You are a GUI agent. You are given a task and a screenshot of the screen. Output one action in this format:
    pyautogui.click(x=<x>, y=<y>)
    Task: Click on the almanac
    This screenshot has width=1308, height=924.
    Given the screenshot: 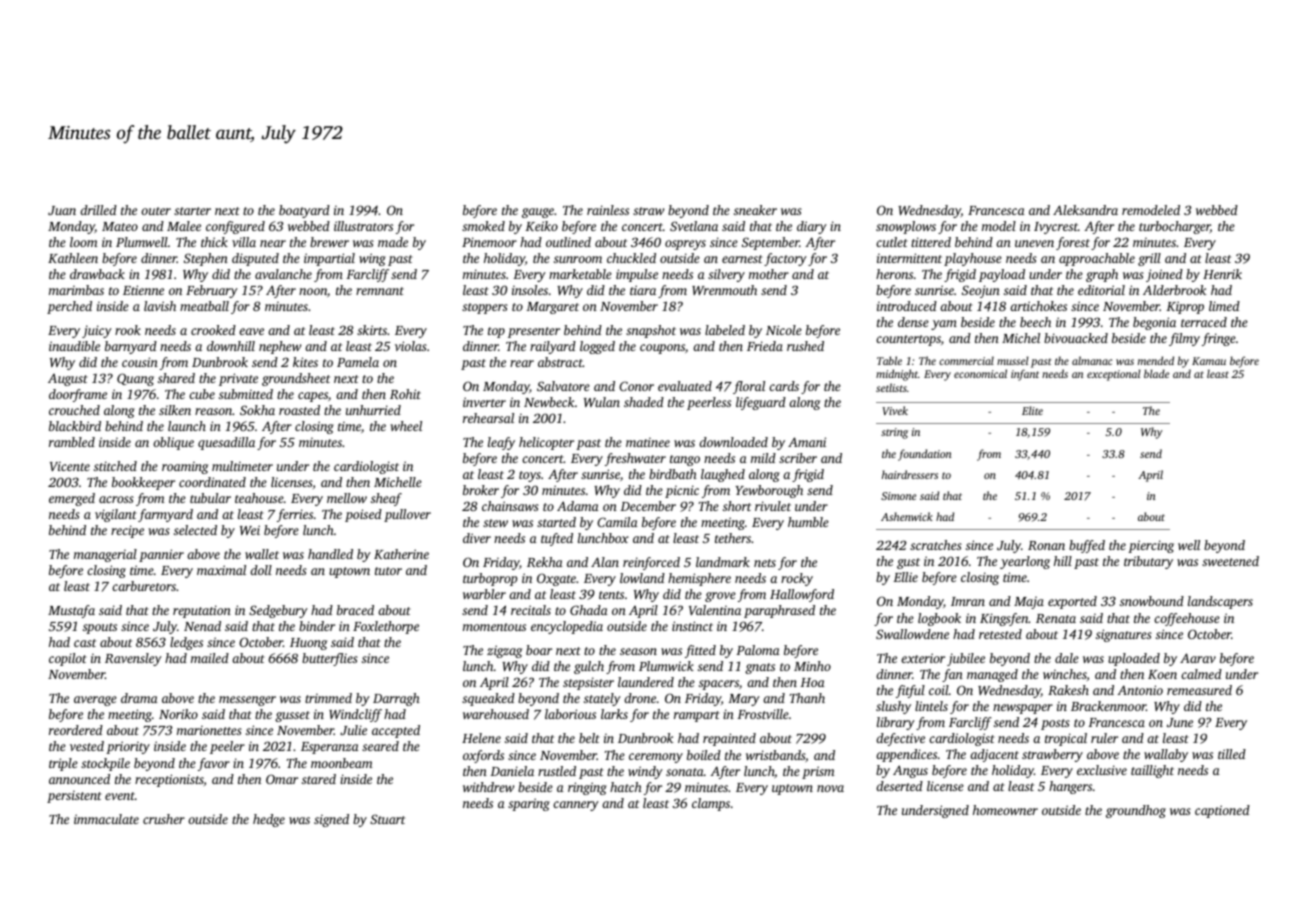 What is the action you would take?
    pyautogui.click(x=1092, y=360)
